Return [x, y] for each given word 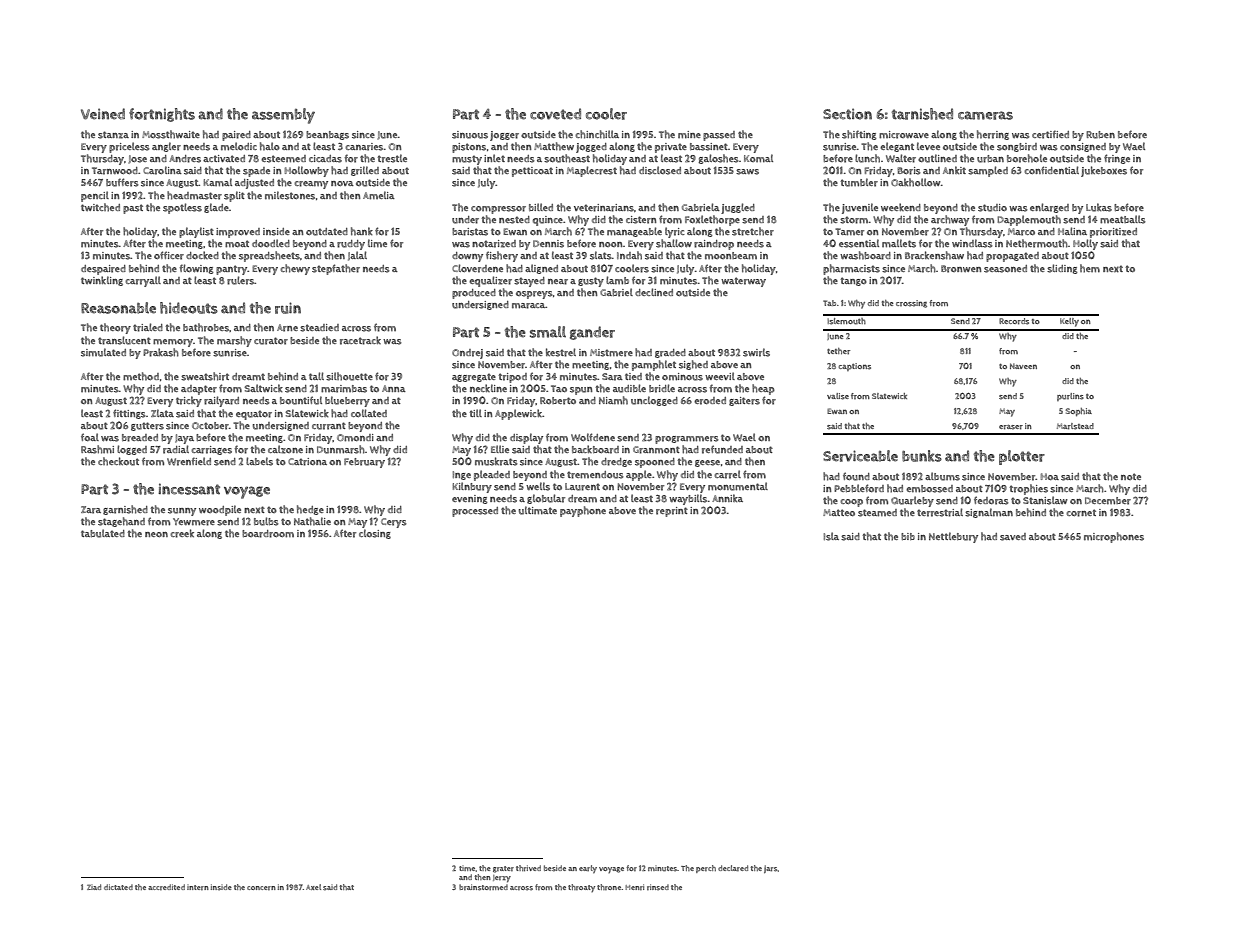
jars [771, 869]
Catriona [307, 462]
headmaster [194, 195]
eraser [1011, 427]
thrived [528, 868]
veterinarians [604, 208]
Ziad [94, 887]
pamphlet [654, 365]
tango [853, 281]
